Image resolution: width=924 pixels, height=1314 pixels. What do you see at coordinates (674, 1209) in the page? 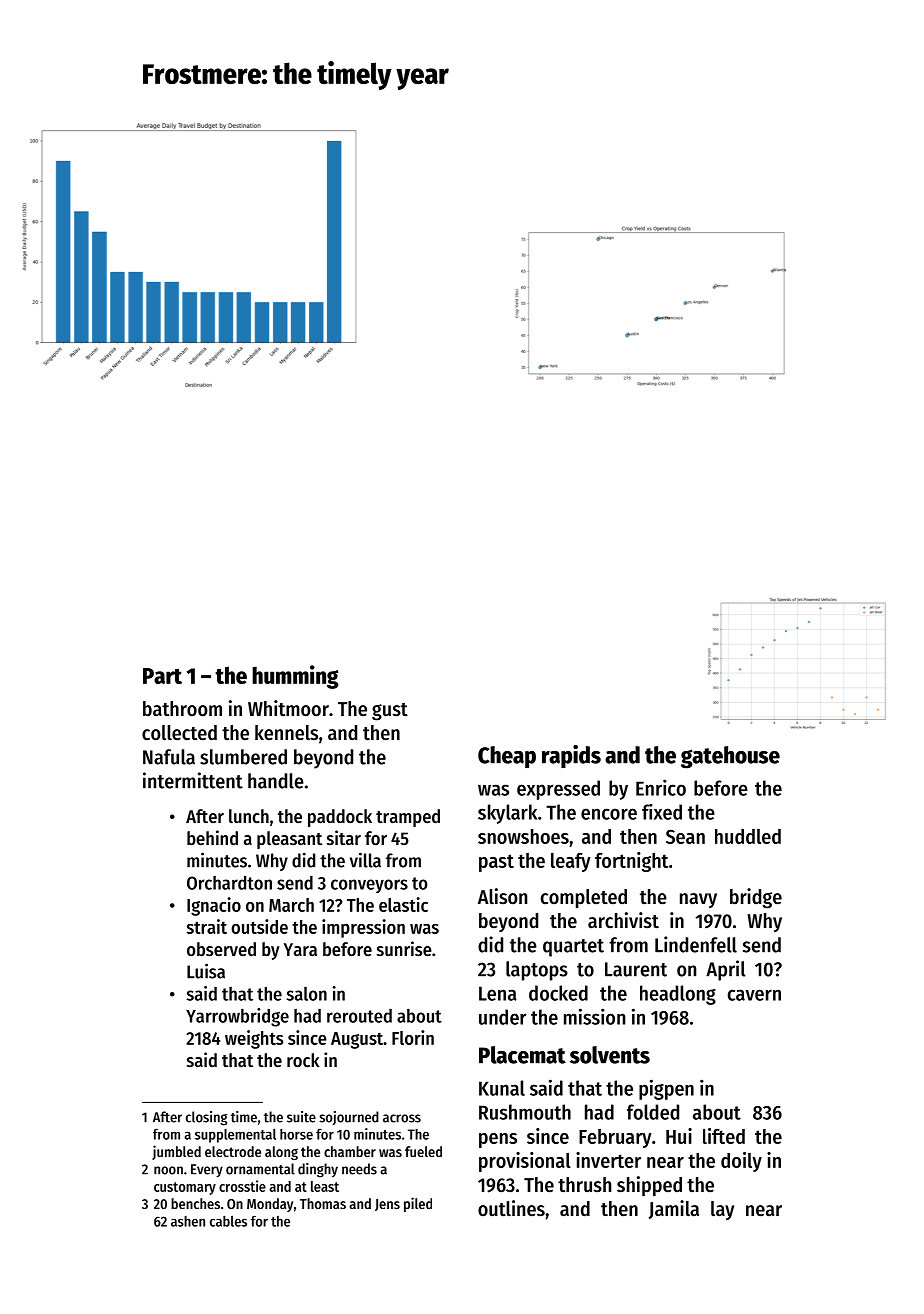
I see `Jamila` at bounding box center [674, 1209].
